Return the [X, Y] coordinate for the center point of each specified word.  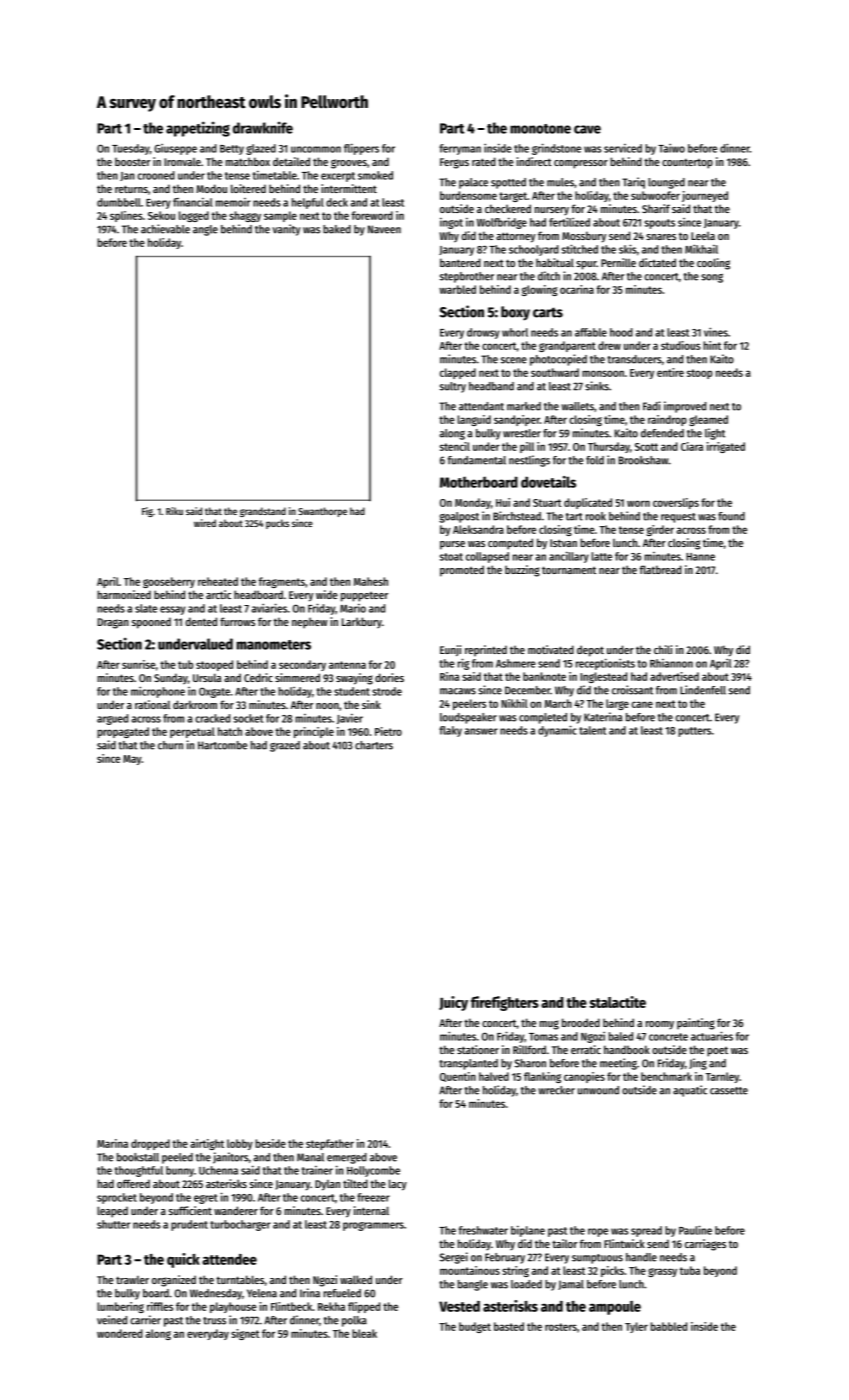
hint [712, 345]
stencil [455, 446]
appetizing [198, 129]
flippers [361, 149]
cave [587, 129]
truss [214, 1321]
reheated [218, 581]
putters [694, 732]
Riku [174, 511]
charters [374, 745]
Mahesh [371, 581]
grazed [285, 746]
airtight [207, 1144]
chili [663, 649]
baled [621, 1036]
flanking [542, 1077]
